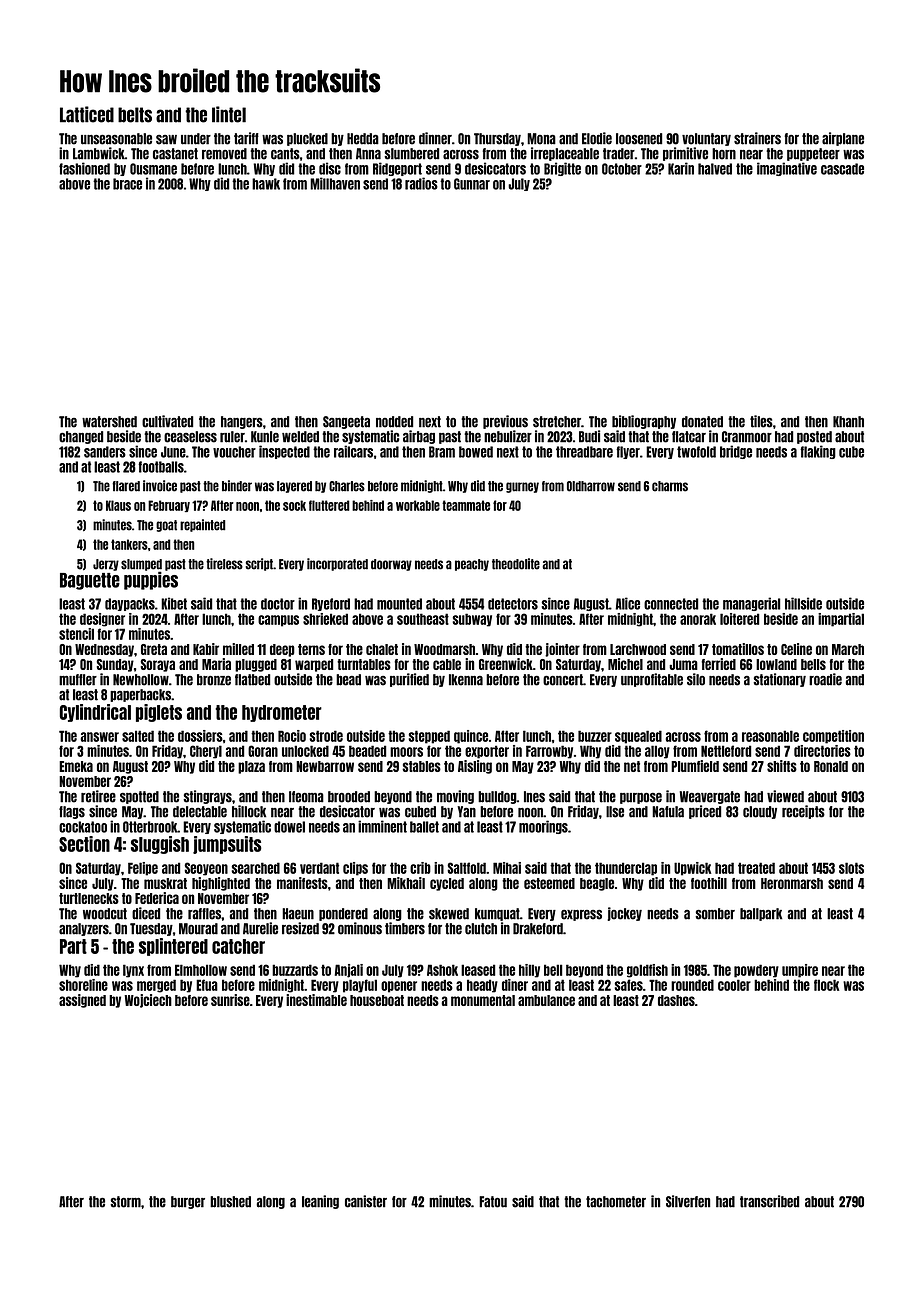  What do you see at coordinates (724, 154) in the screenshot?
I see `horn` at bounding box center [724, 154].
